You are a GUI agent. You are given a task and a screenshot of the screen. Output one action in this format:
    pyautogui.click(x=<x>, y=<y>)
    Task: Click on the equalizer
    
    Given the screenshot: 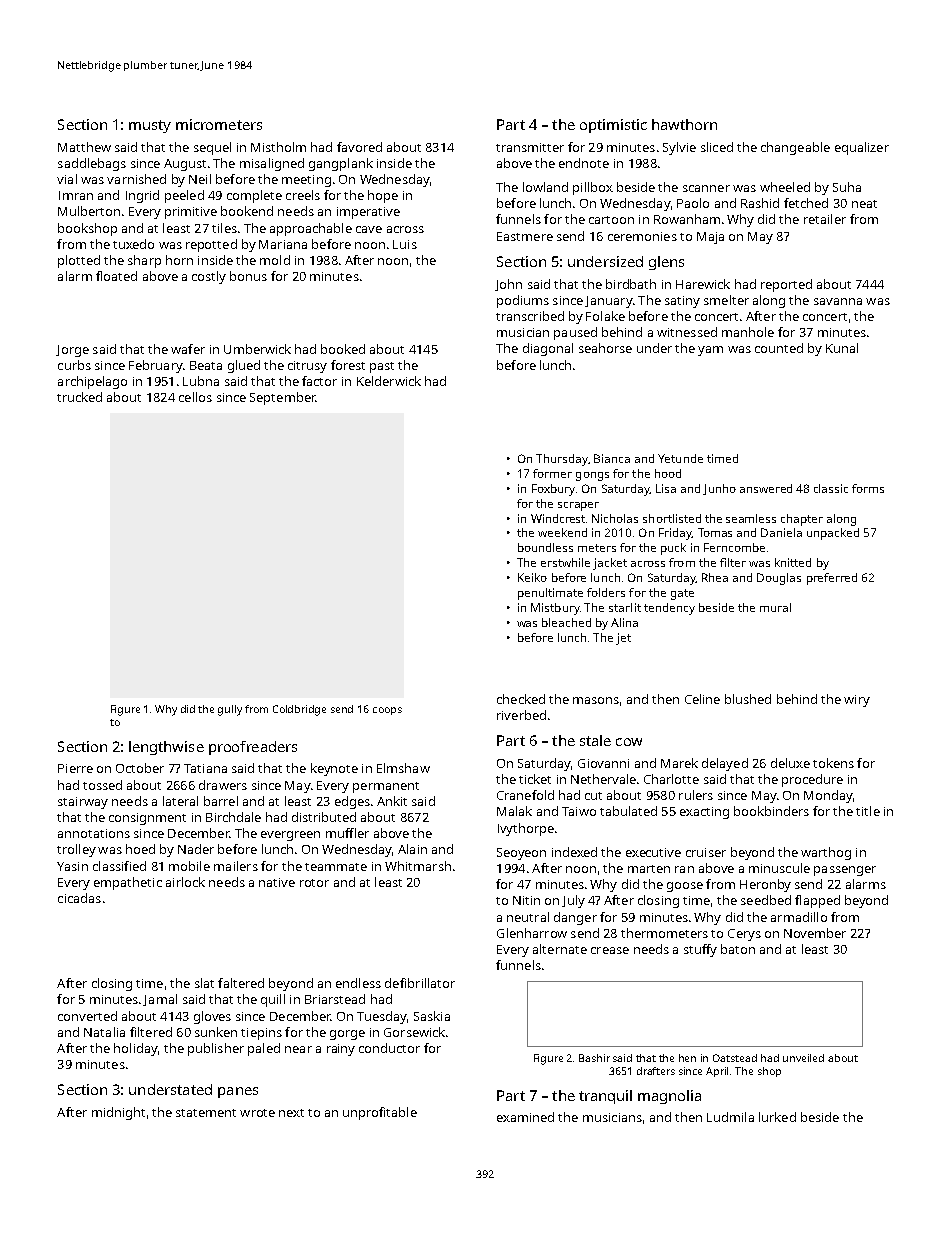 What is the action you would take?
    pyautogui.click(x=862, y=148)
